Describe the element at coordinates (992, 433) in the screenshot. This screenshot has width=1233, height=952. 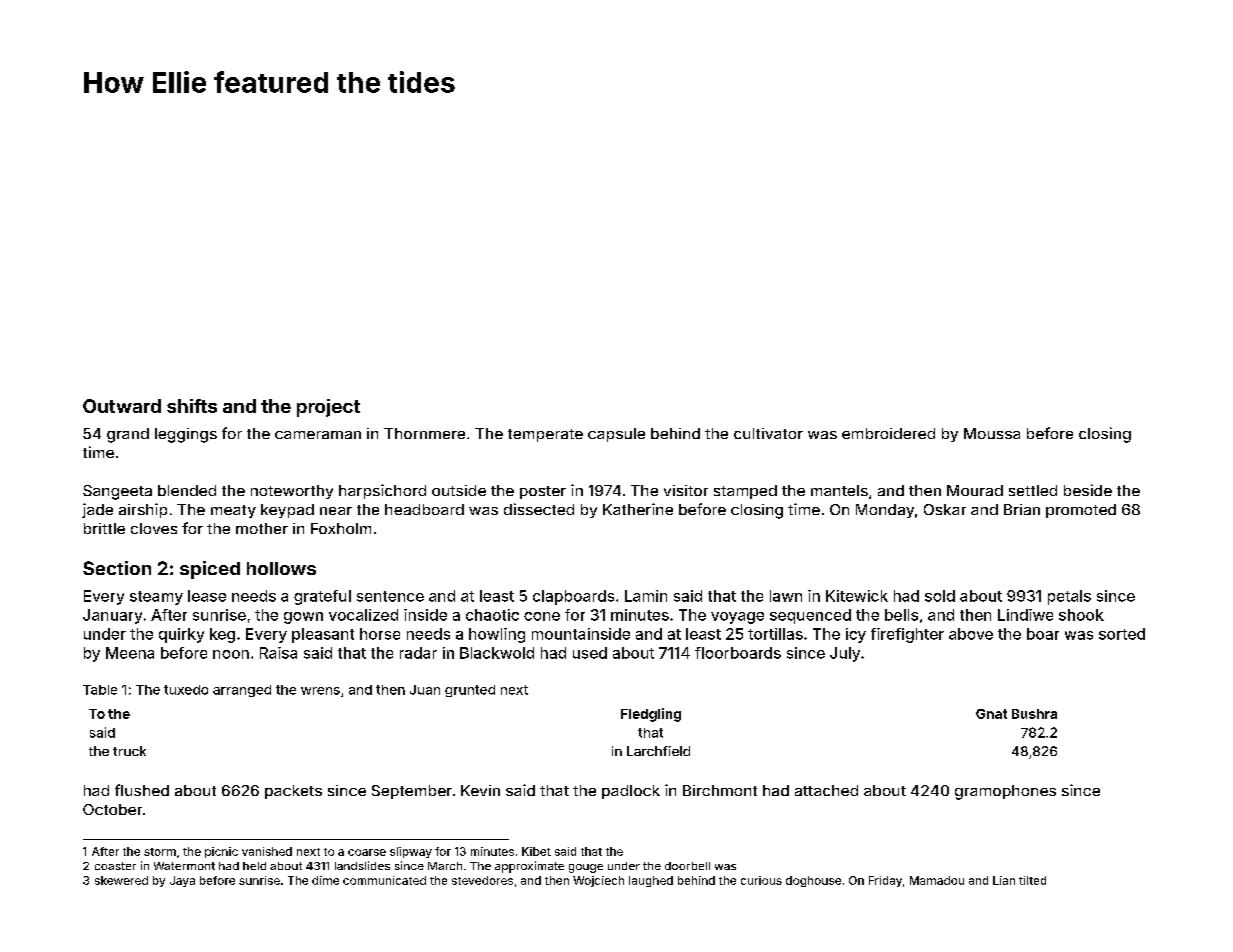
I see `Moussa` at that location.
